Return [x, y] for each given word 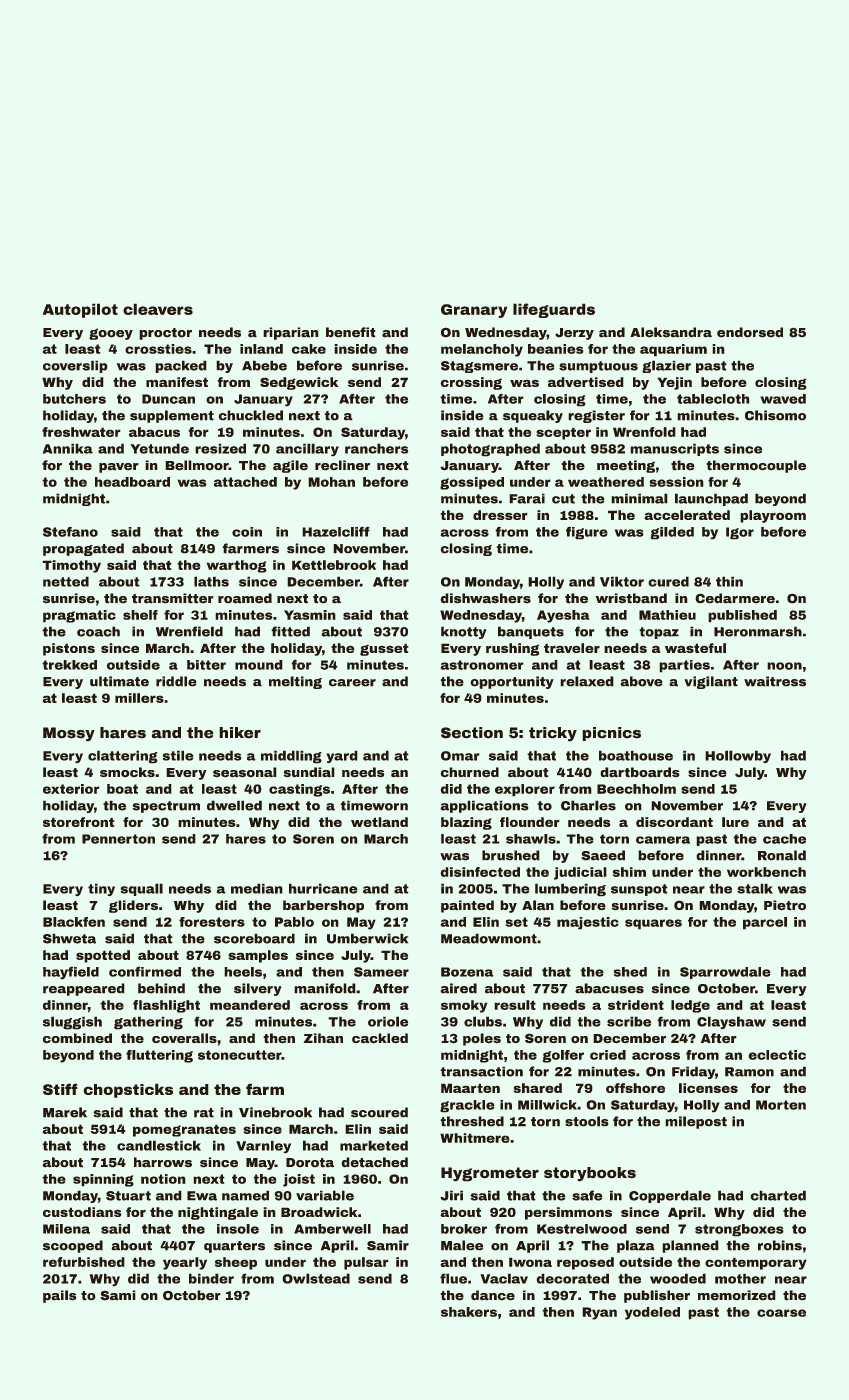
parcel [765, 923]
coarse [781, 1313]
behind [161, 988]
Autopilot [80, 310]
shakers [469, 1312]
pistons [69, 649]
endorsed [750, 332]
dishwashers [485, 598]
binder [211, 1278]
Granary [474, 311]
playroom [773, 516]
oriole [388, 1021]
